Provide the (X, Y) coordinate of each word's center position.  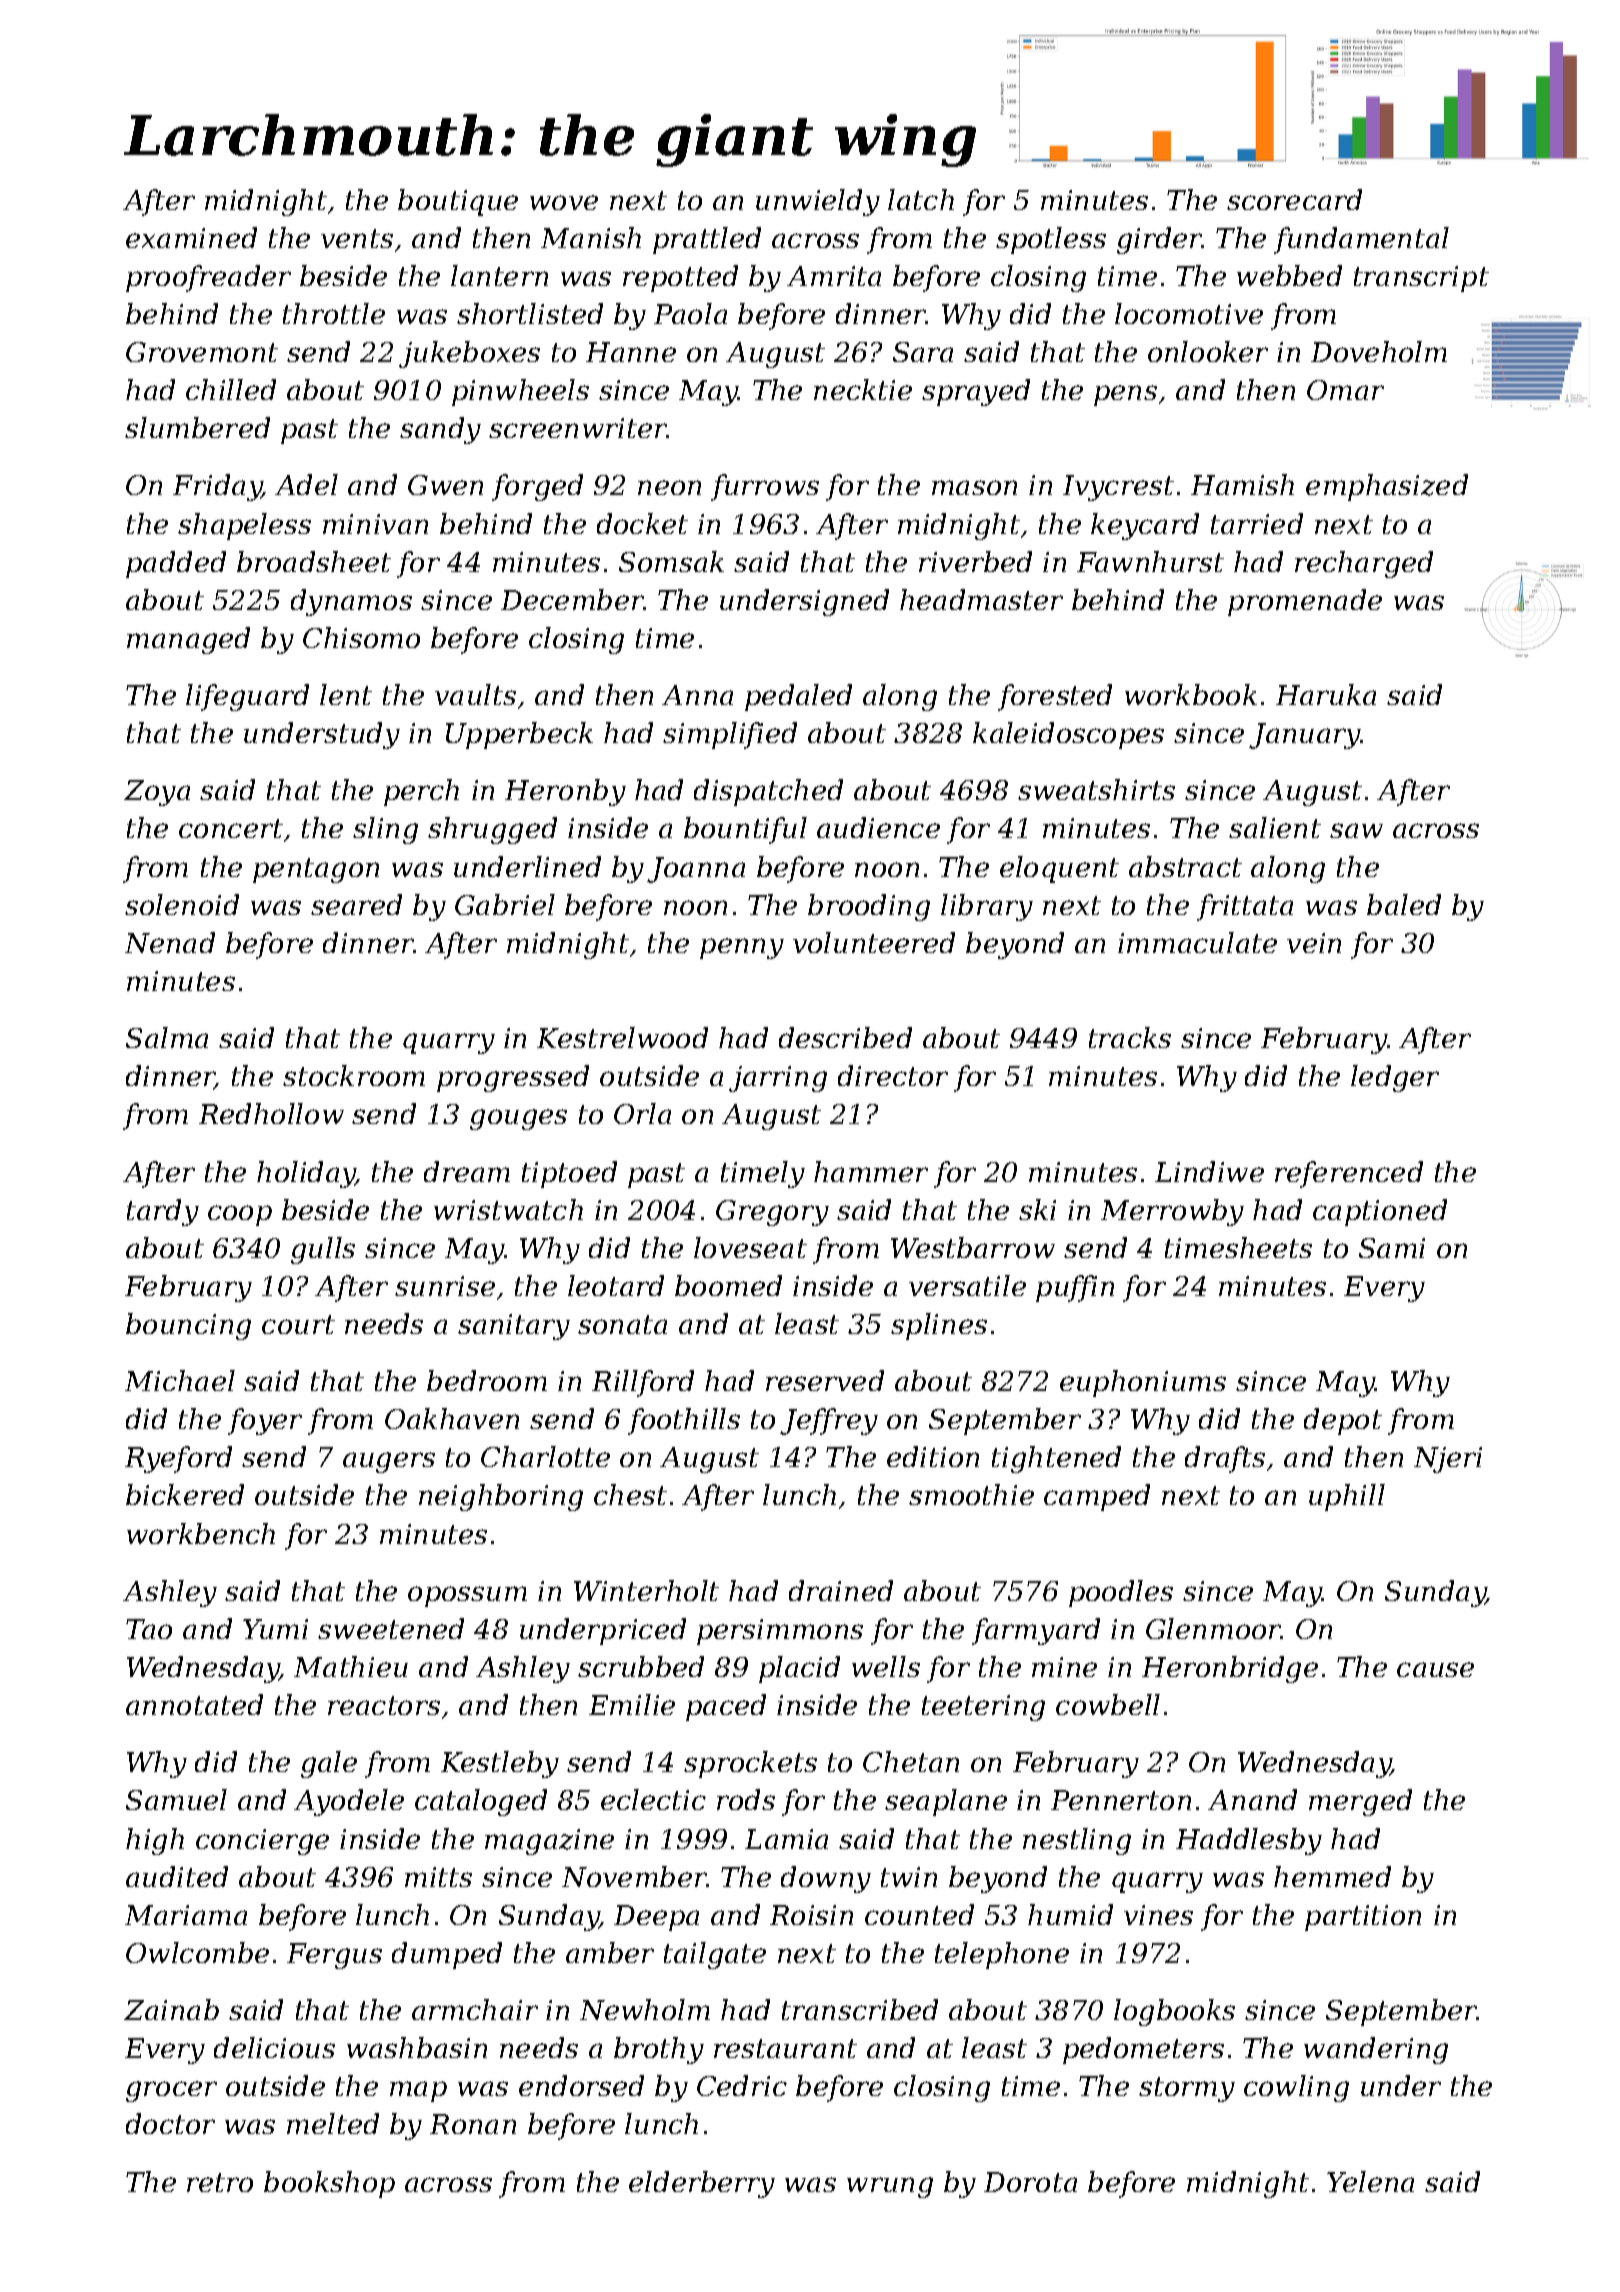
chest (630, 1494)
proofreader (208, 278)
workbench (201, 1533)
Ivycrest (1118, 488)
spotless (1051, 240)
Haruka (1326, 694)
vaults (475, 694)
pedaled (798, 697)
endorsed (581, 2085)
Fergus (334, 1956)
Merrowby (1172, 1212)
